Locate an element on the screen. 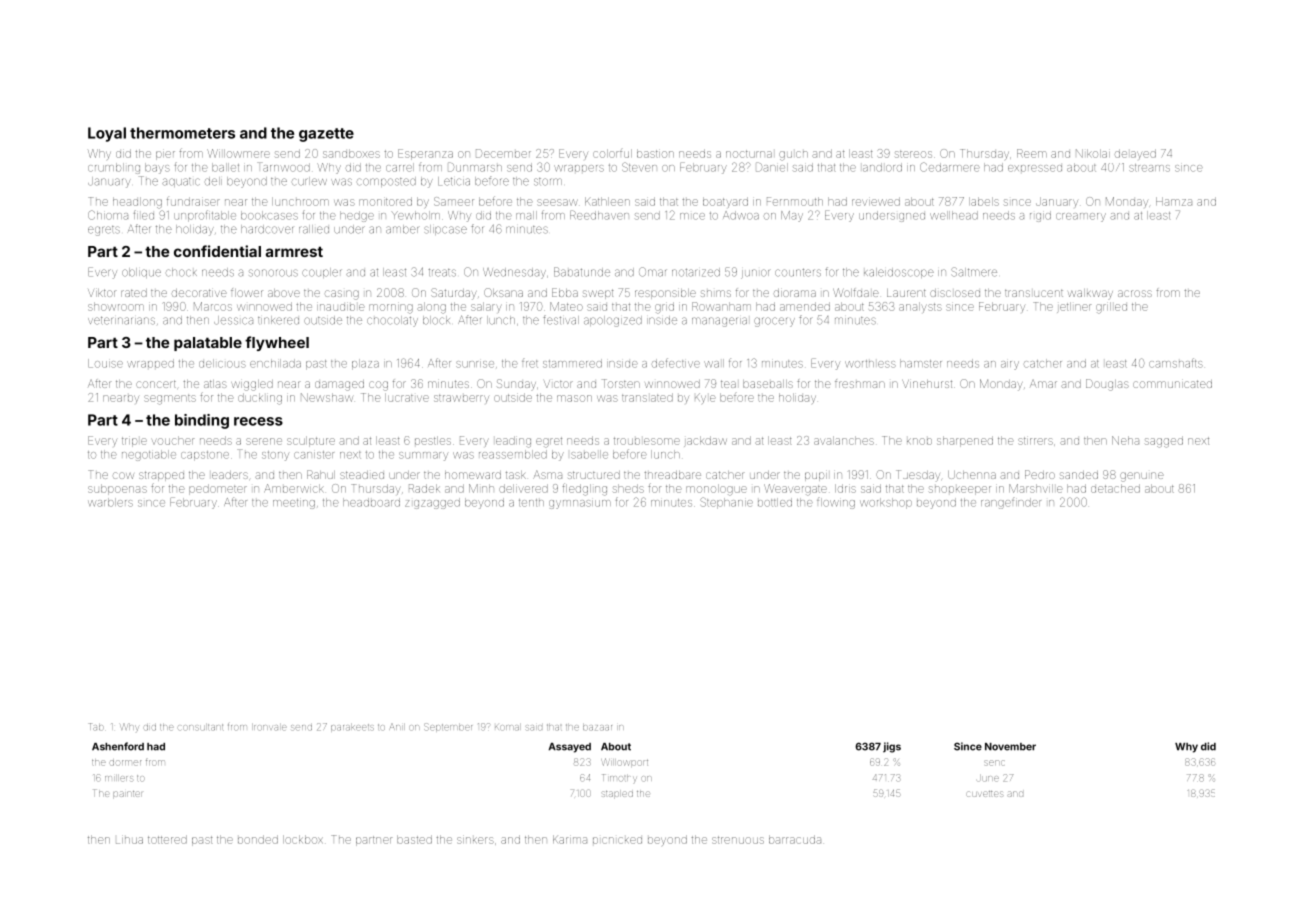 Image resolution: width=1308 pixels, height=924 pixels. bottled is located at coordinates (775, 502).
